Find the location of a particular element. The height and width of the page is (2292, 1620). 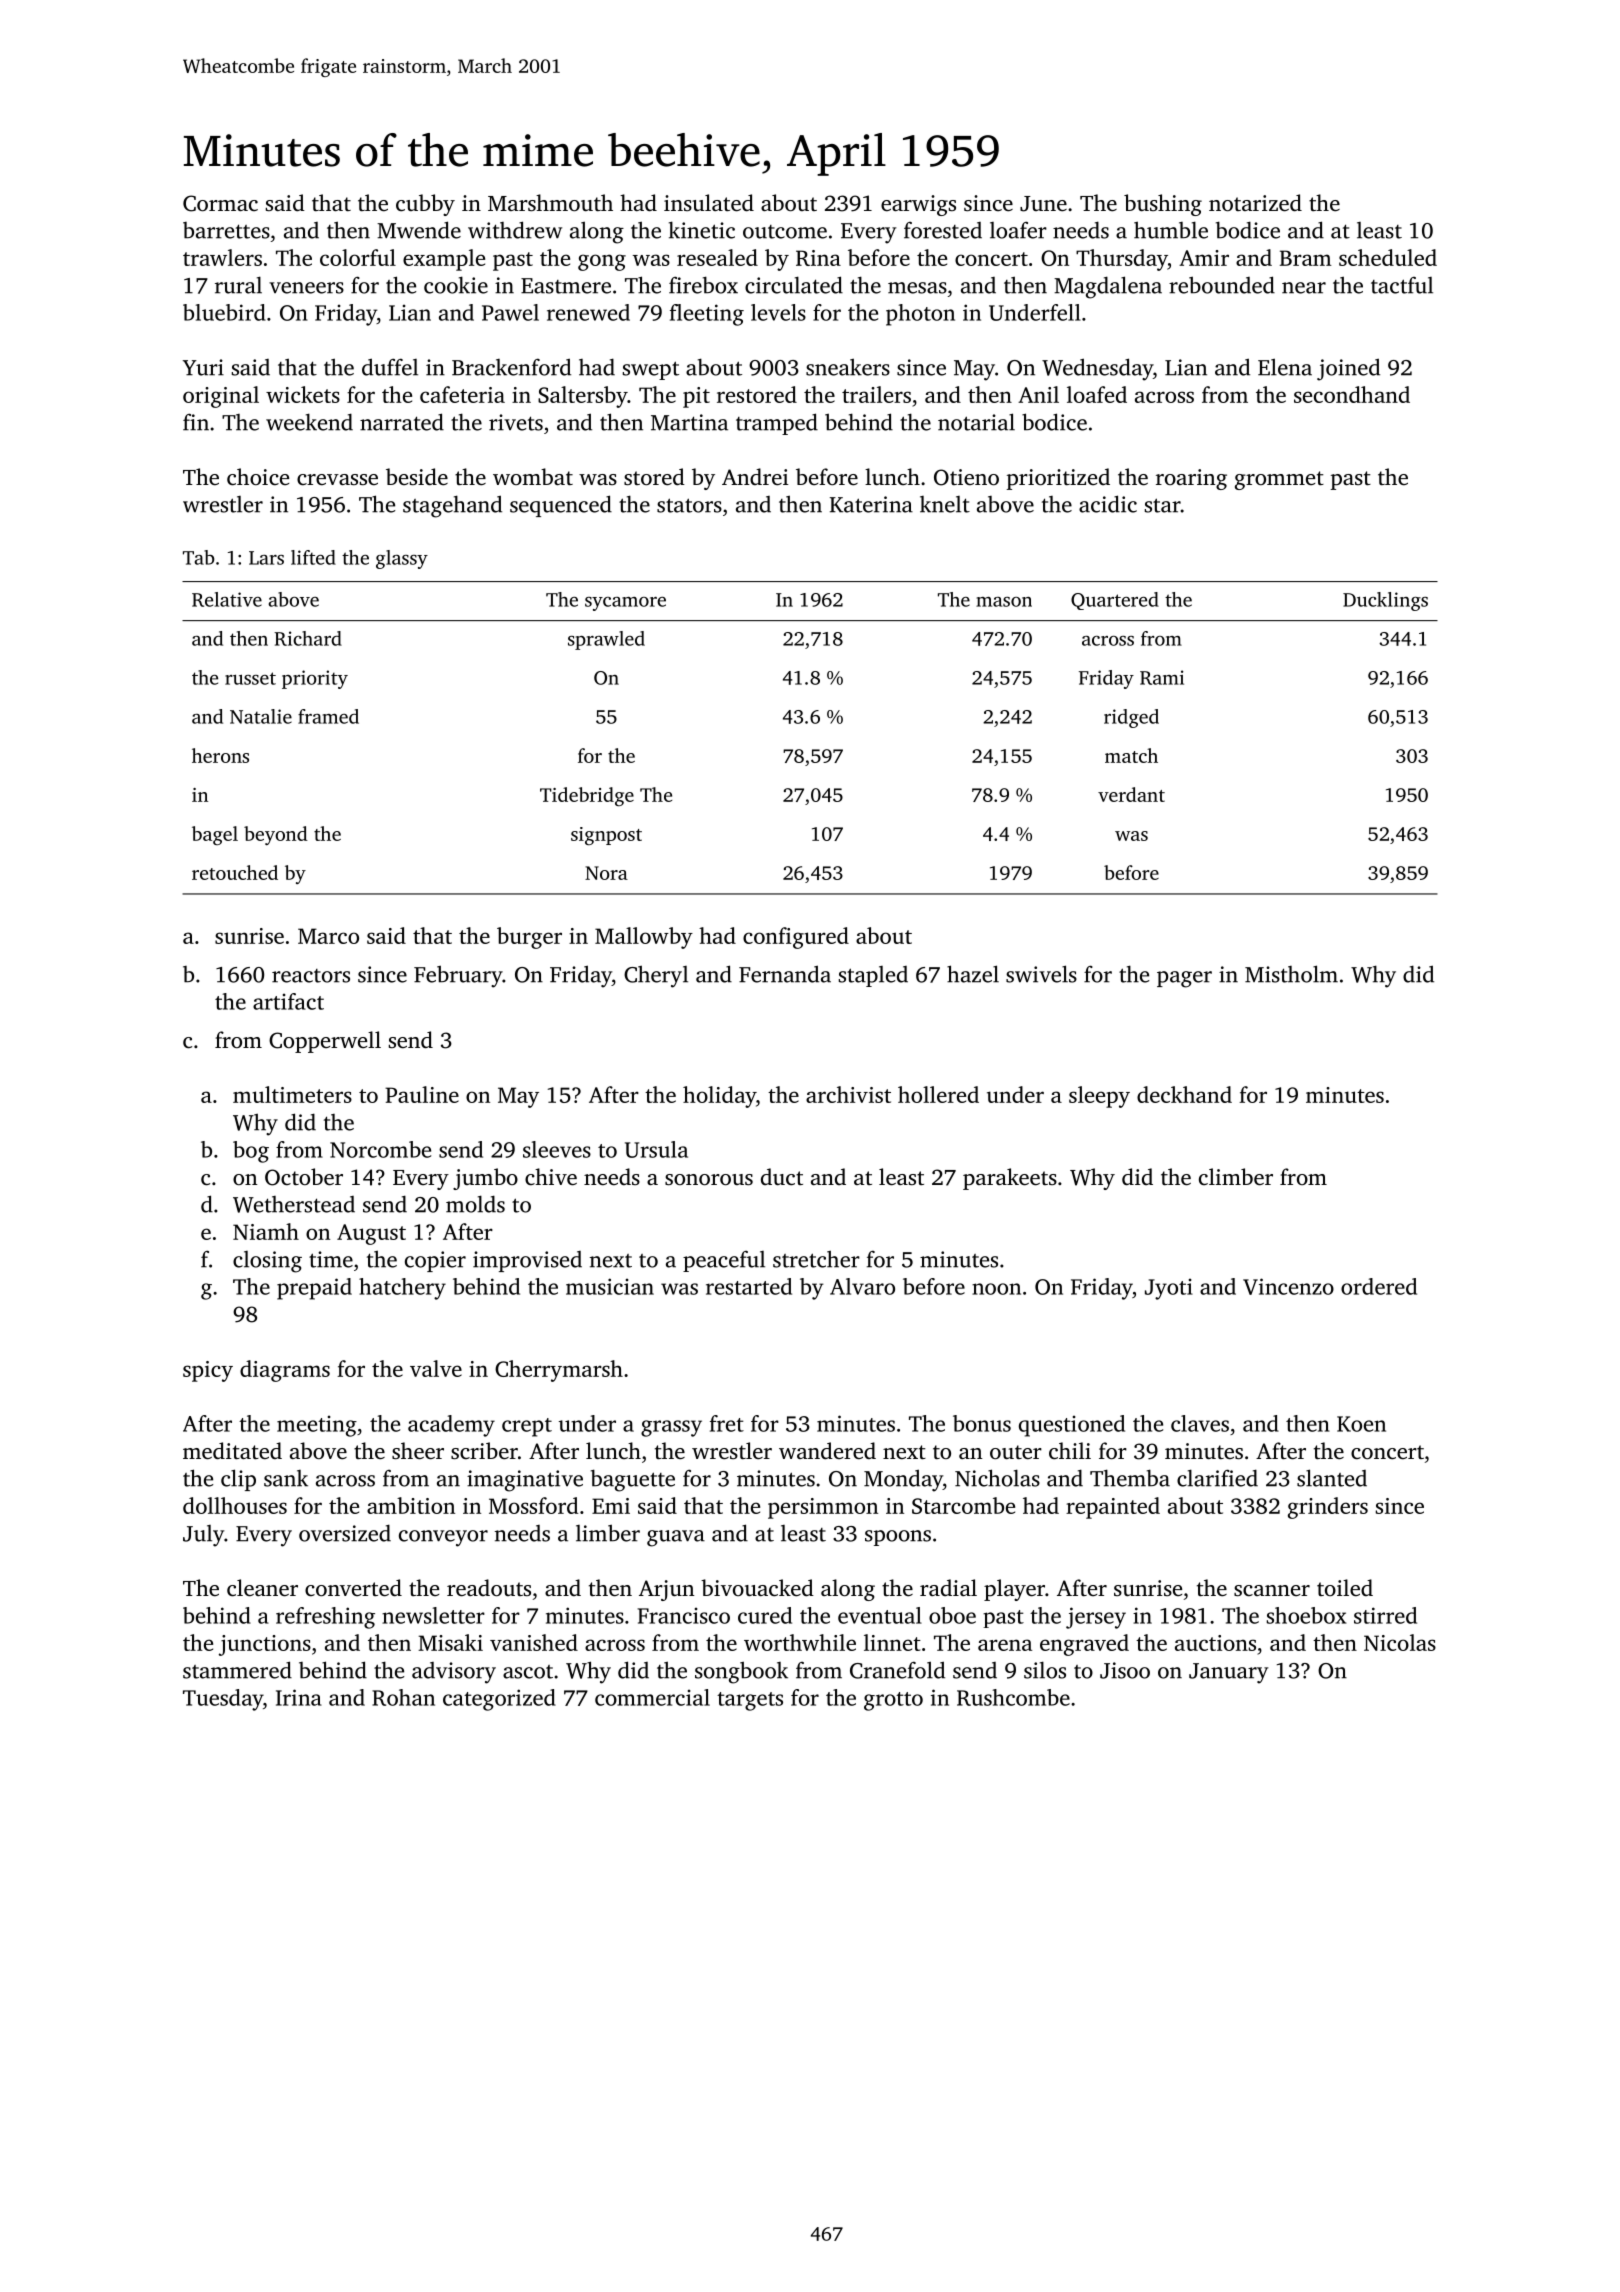

loafer is located at coordinates (1018, 230).
